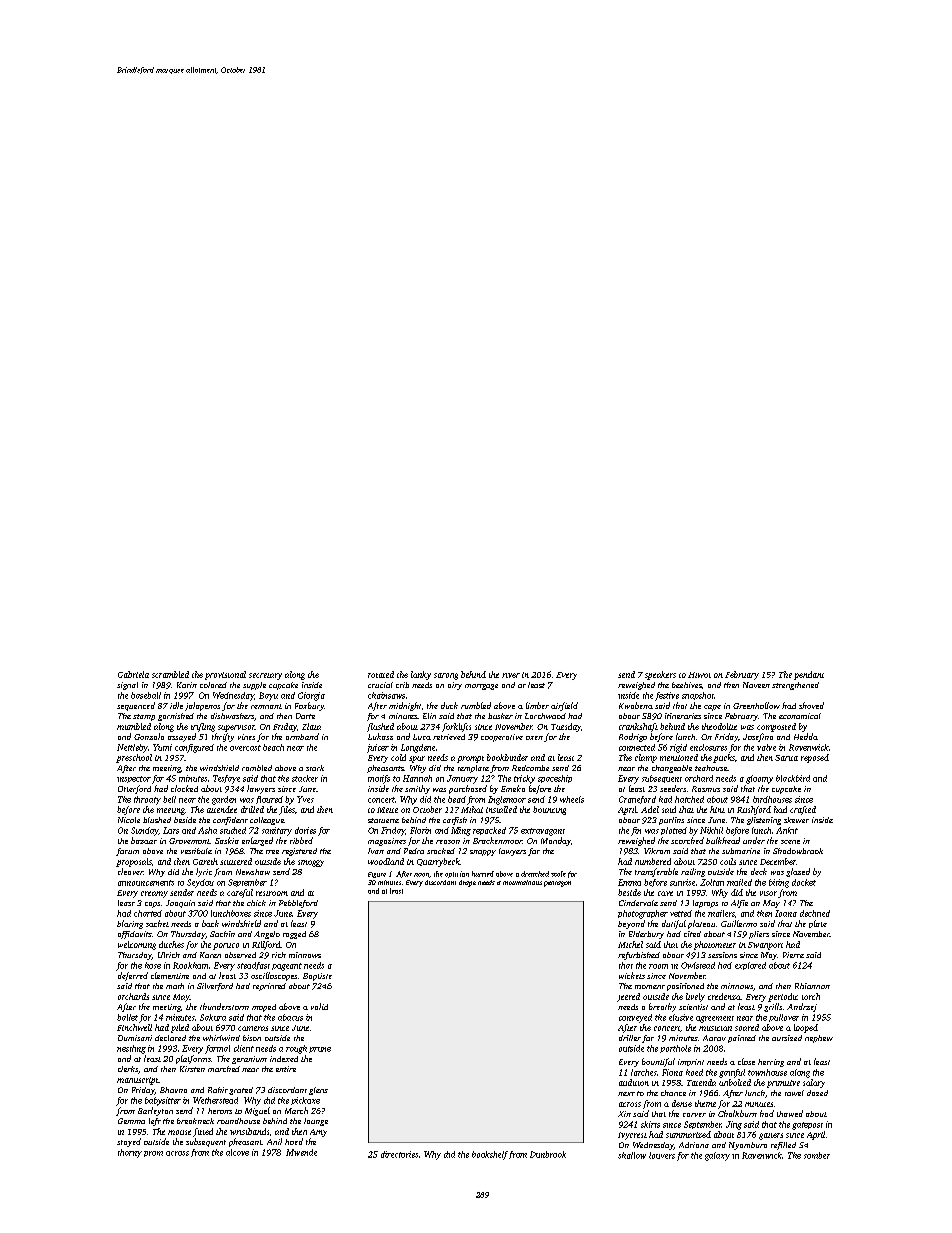 The width and height of the screenshot is (952, 1233). What do you see at coordinates (556, 841) in the screenshot?
I see `Monday` at bounding box center [556, 841].
